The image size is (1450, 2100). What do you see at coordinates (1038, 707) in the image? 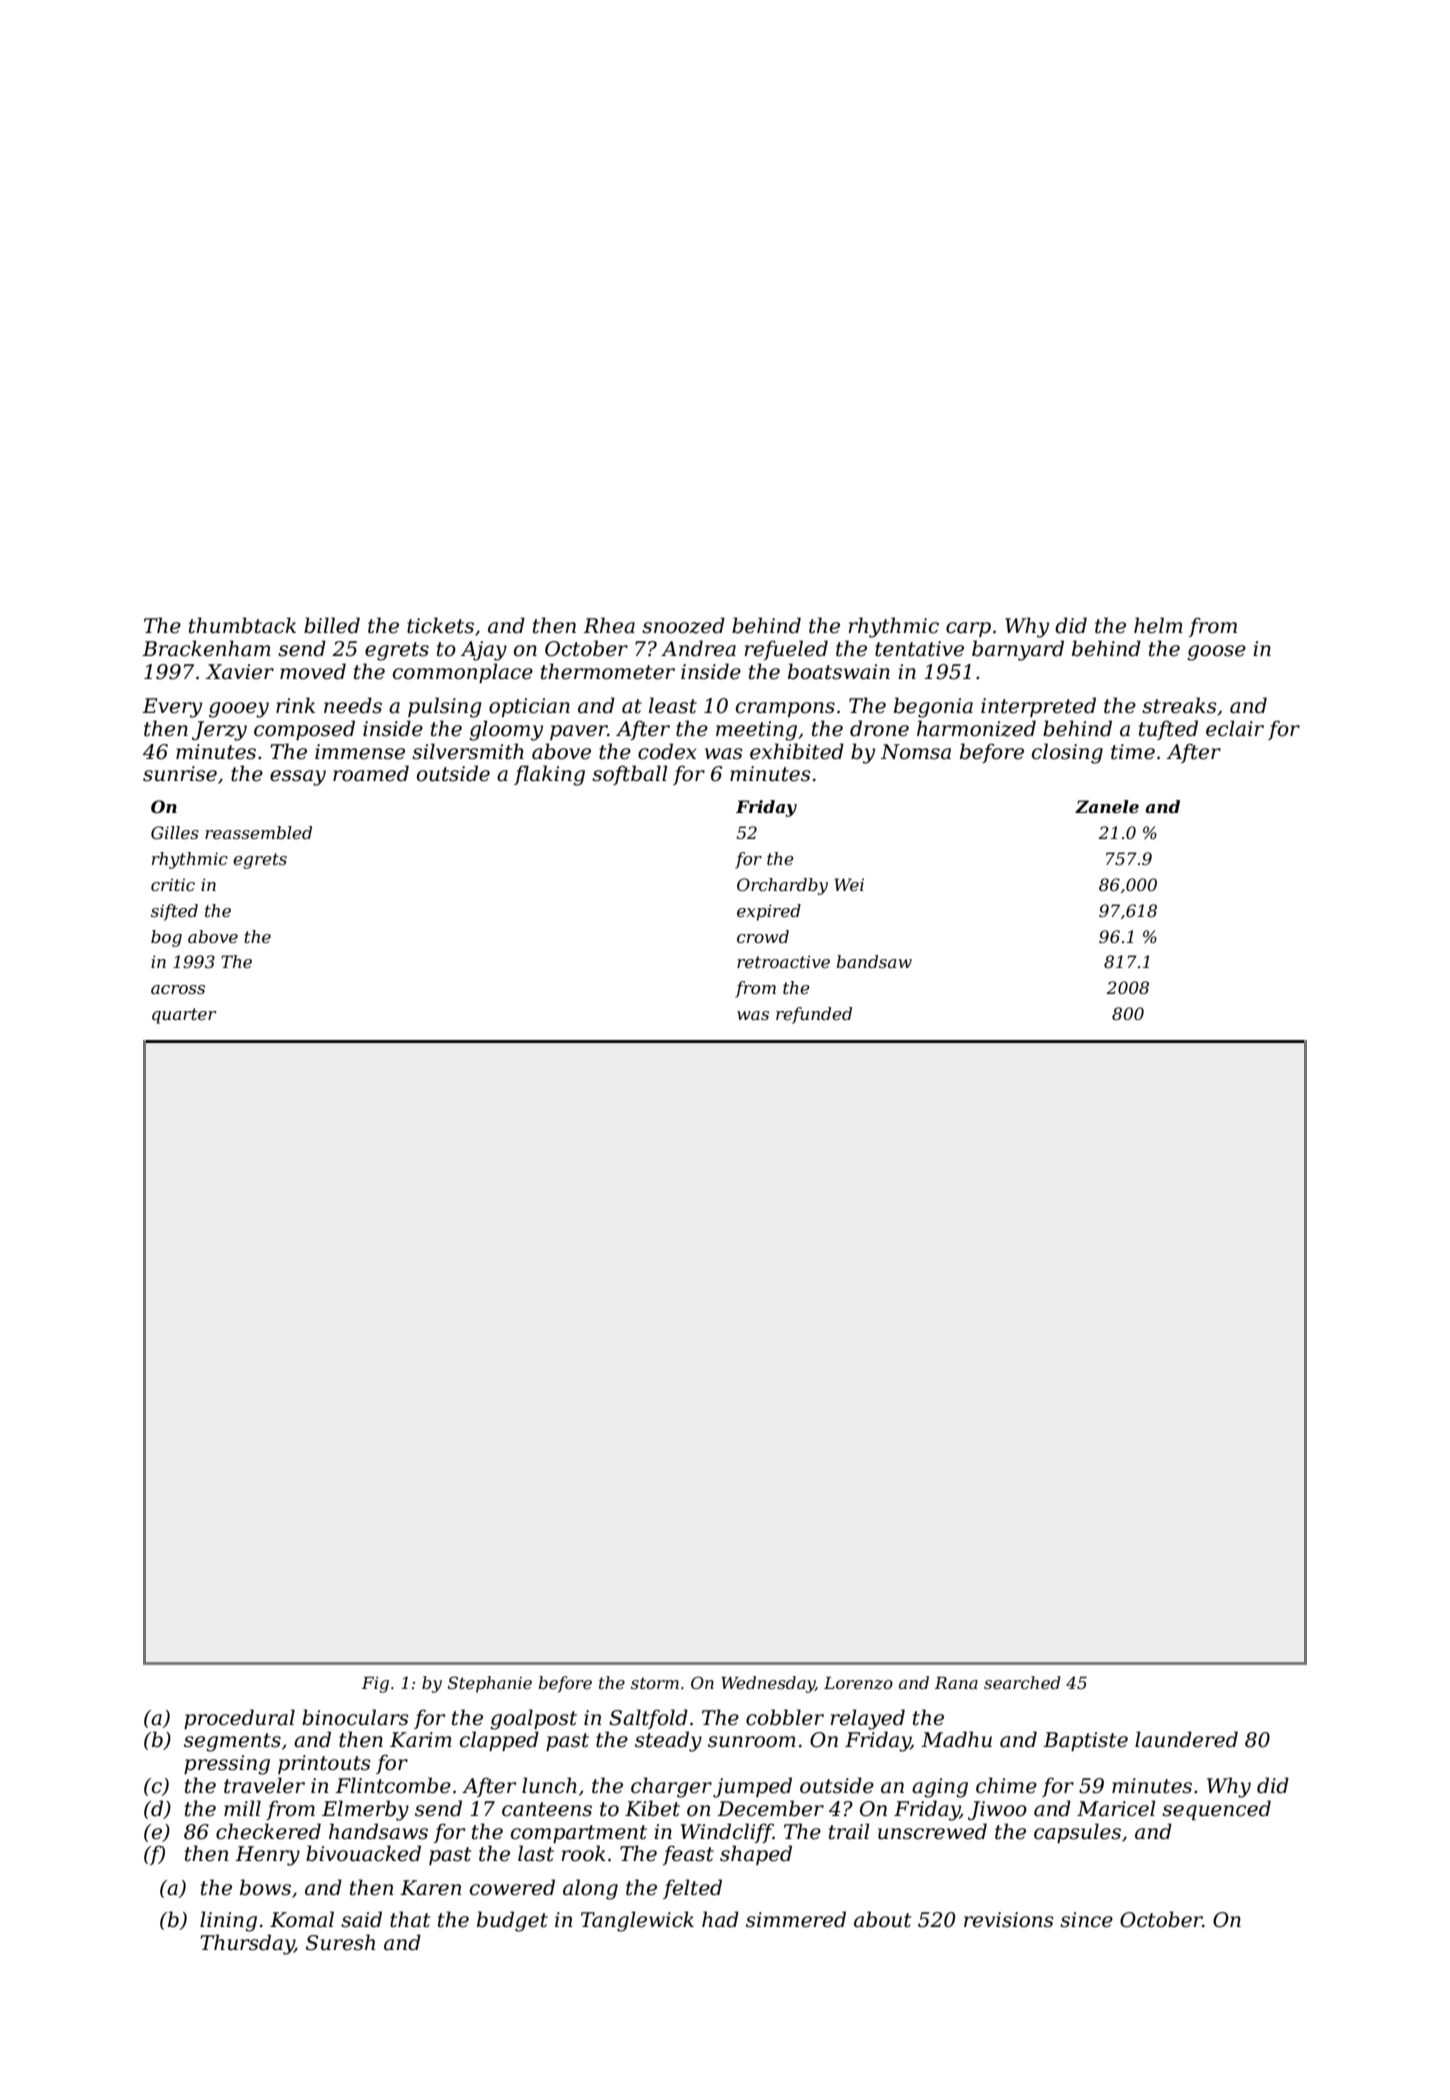
I see `interpreted` at bounding box center [1038, 707].
